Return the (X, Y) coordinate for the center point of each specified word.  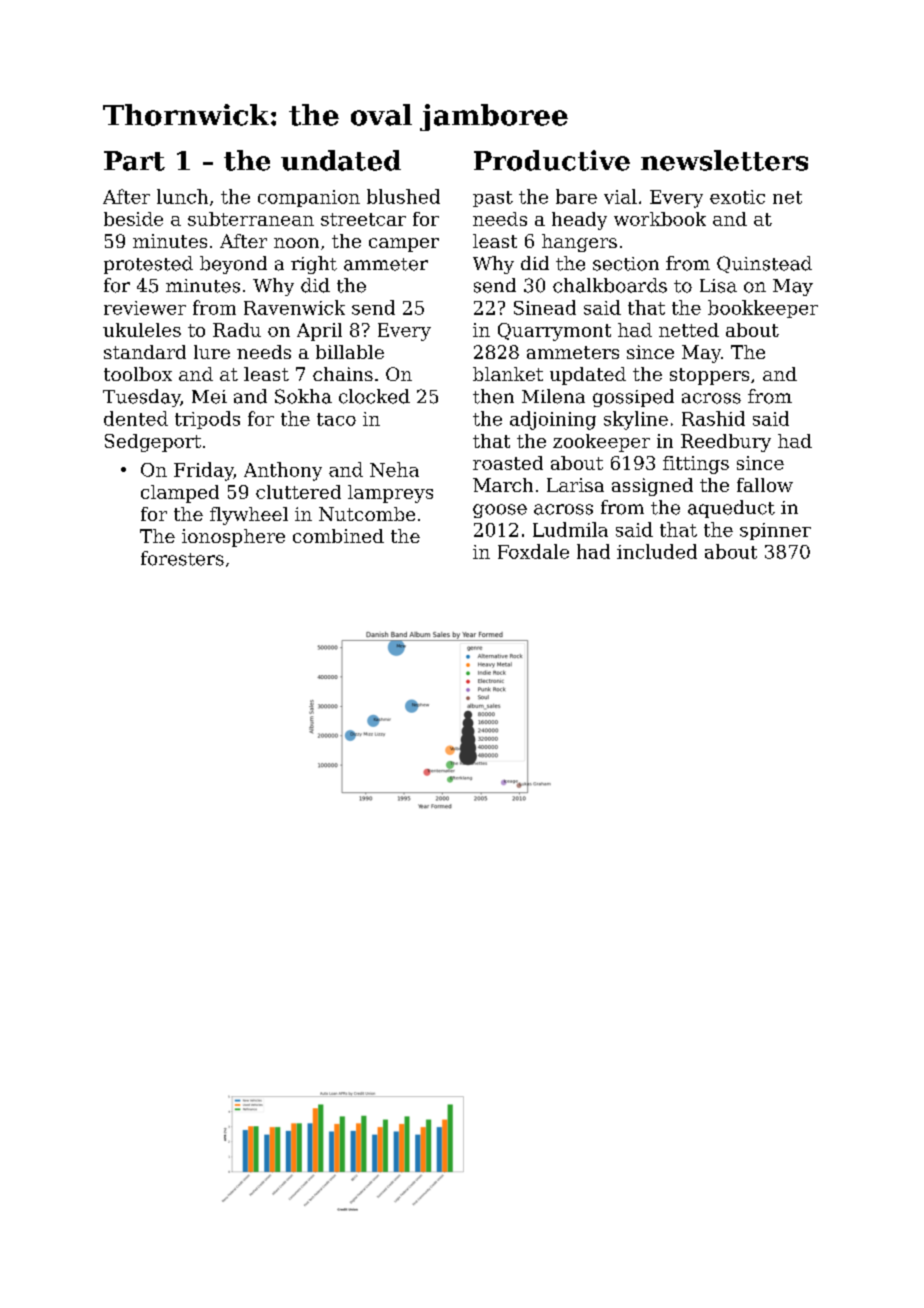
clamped (180, 494)
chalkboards (610, 285)
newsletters (724, 160)
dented (136, 418)
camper (404, 245)
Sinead (545, 307)
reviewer (145, 308)
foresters (182, 558)
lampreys (390, 494)
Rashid (713, 418)
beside (133, 219)
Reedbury (726, 443)
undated (341, 160)
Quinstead (764, 264)
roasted (508, 463)
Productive (552, 160)
